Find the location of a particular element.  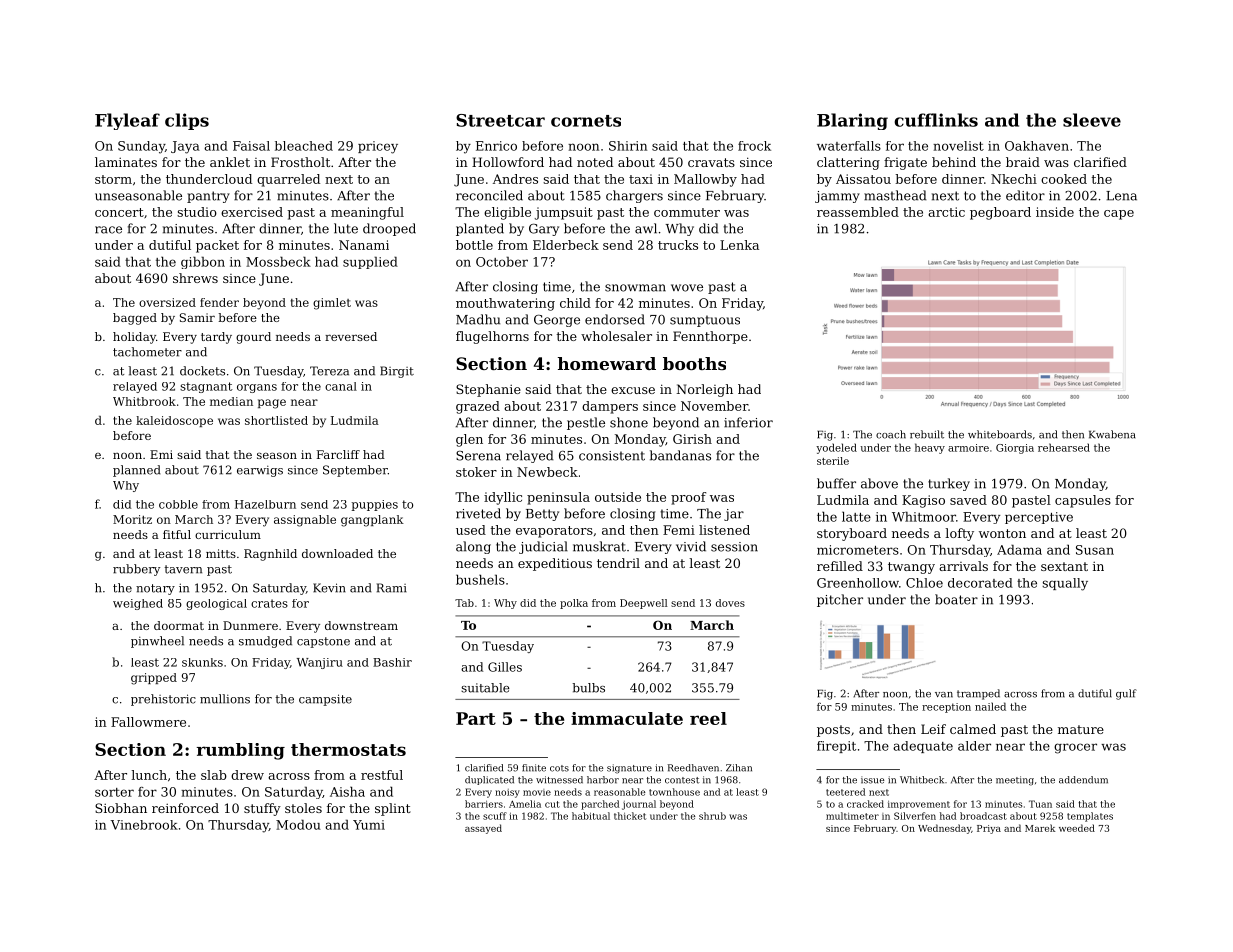

shrews is located at coordinates (195, 278).
